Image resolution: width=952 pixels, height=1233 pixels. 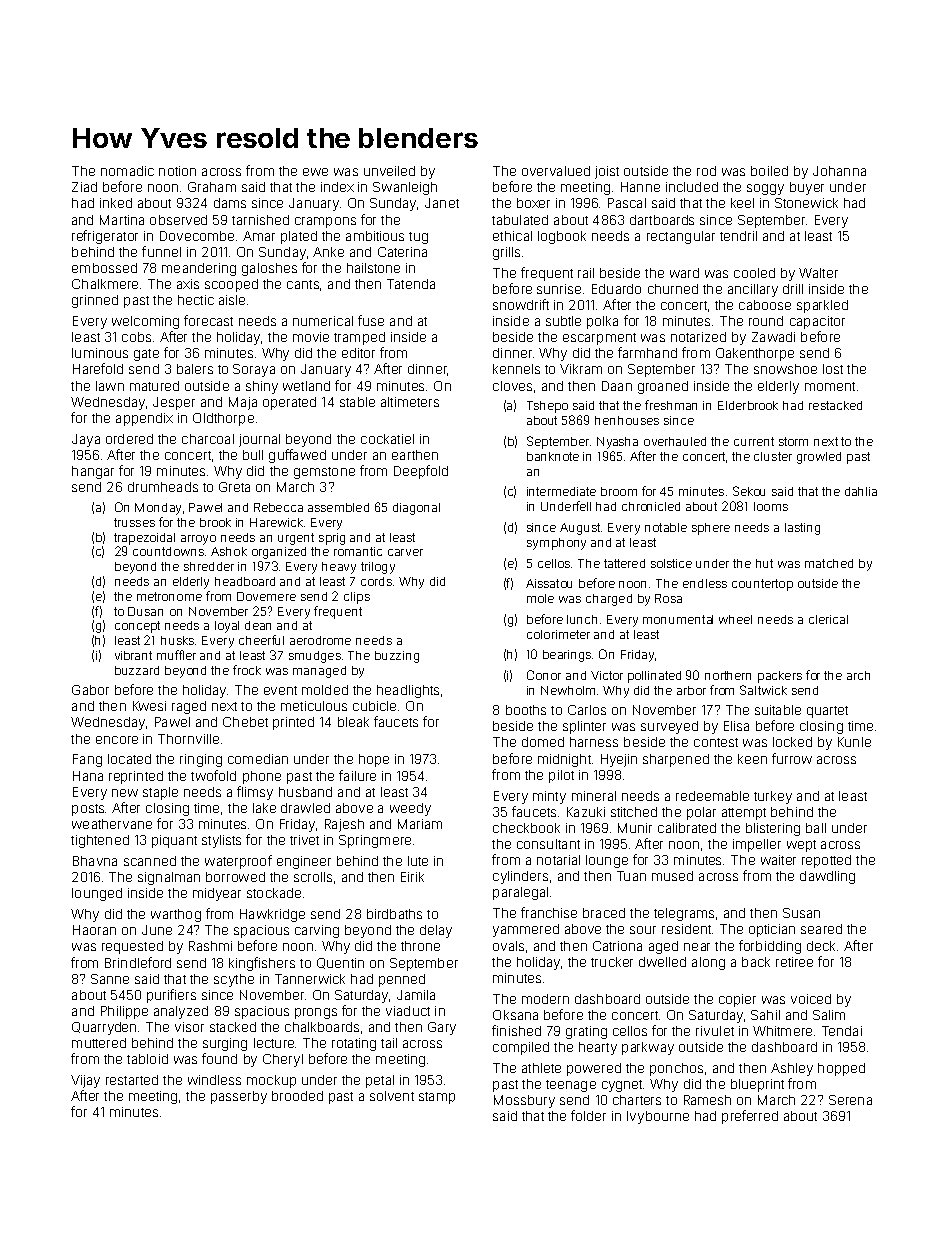 What do you see at coordinates (782, 1031) in the document?
I see `Whitmere` at bounding box center [782, 1031].
